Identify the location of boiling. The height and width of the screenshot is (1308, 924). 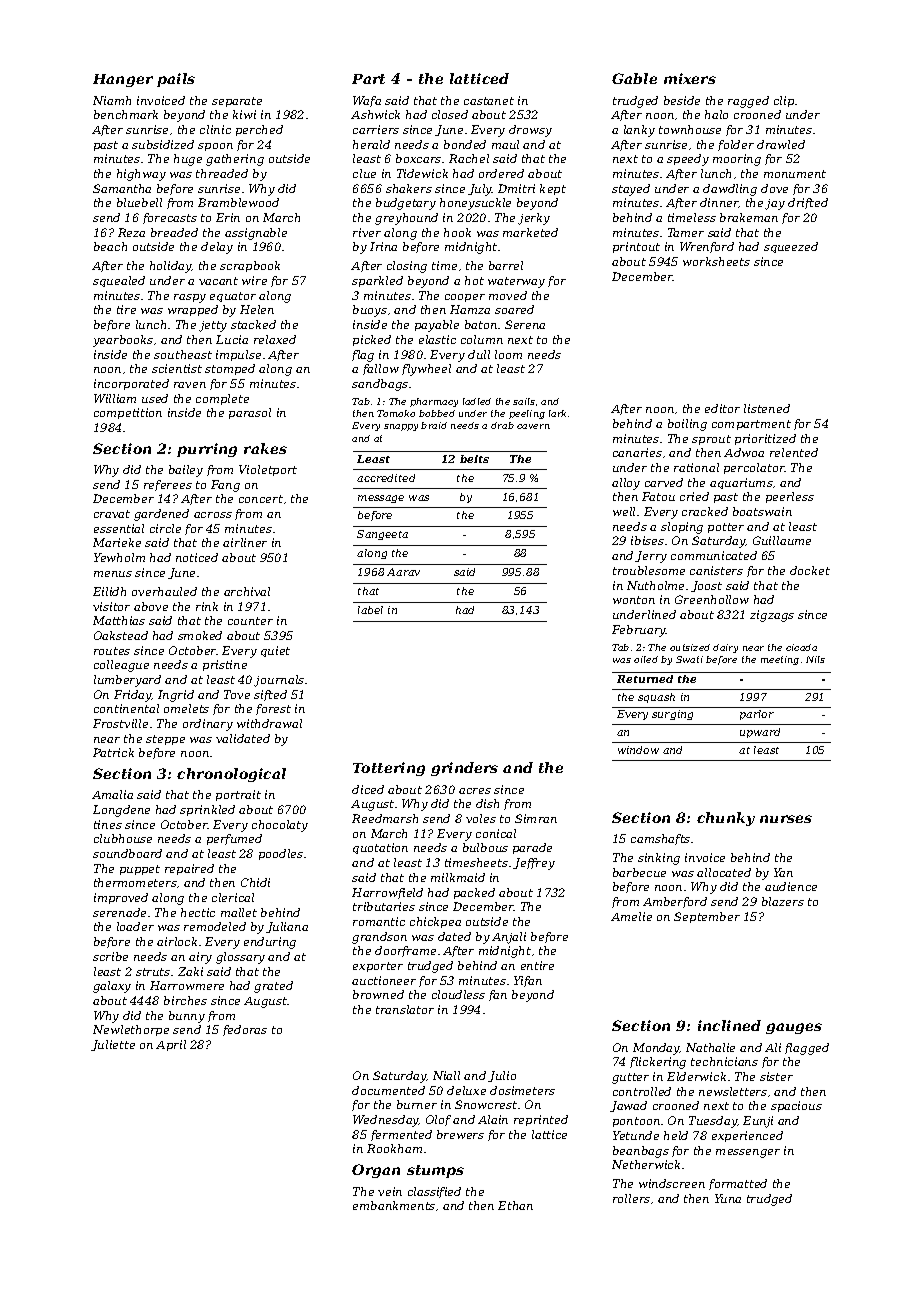
(687, 425).
